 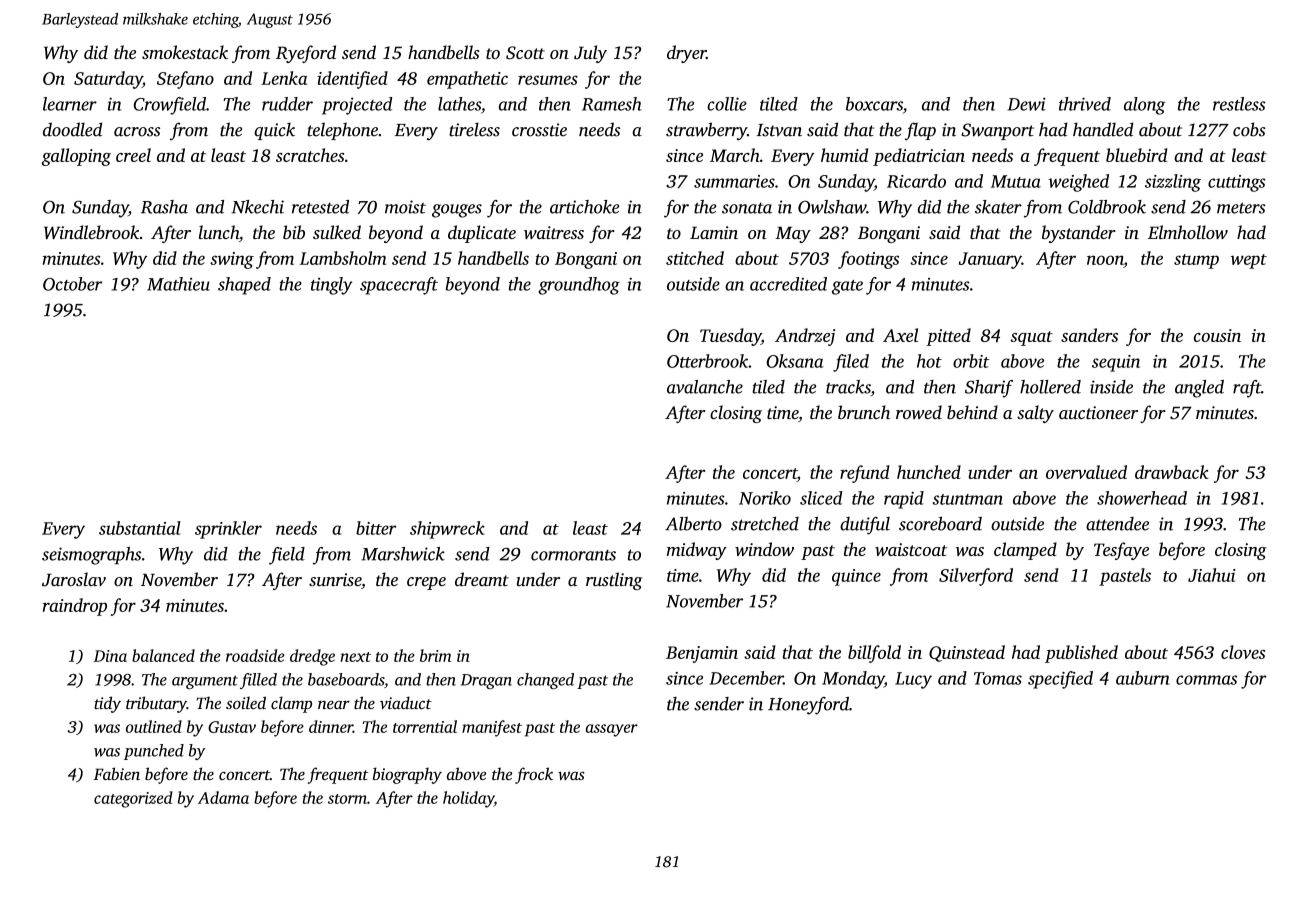 I want to click on billfold, so click(x=874, y=654).
